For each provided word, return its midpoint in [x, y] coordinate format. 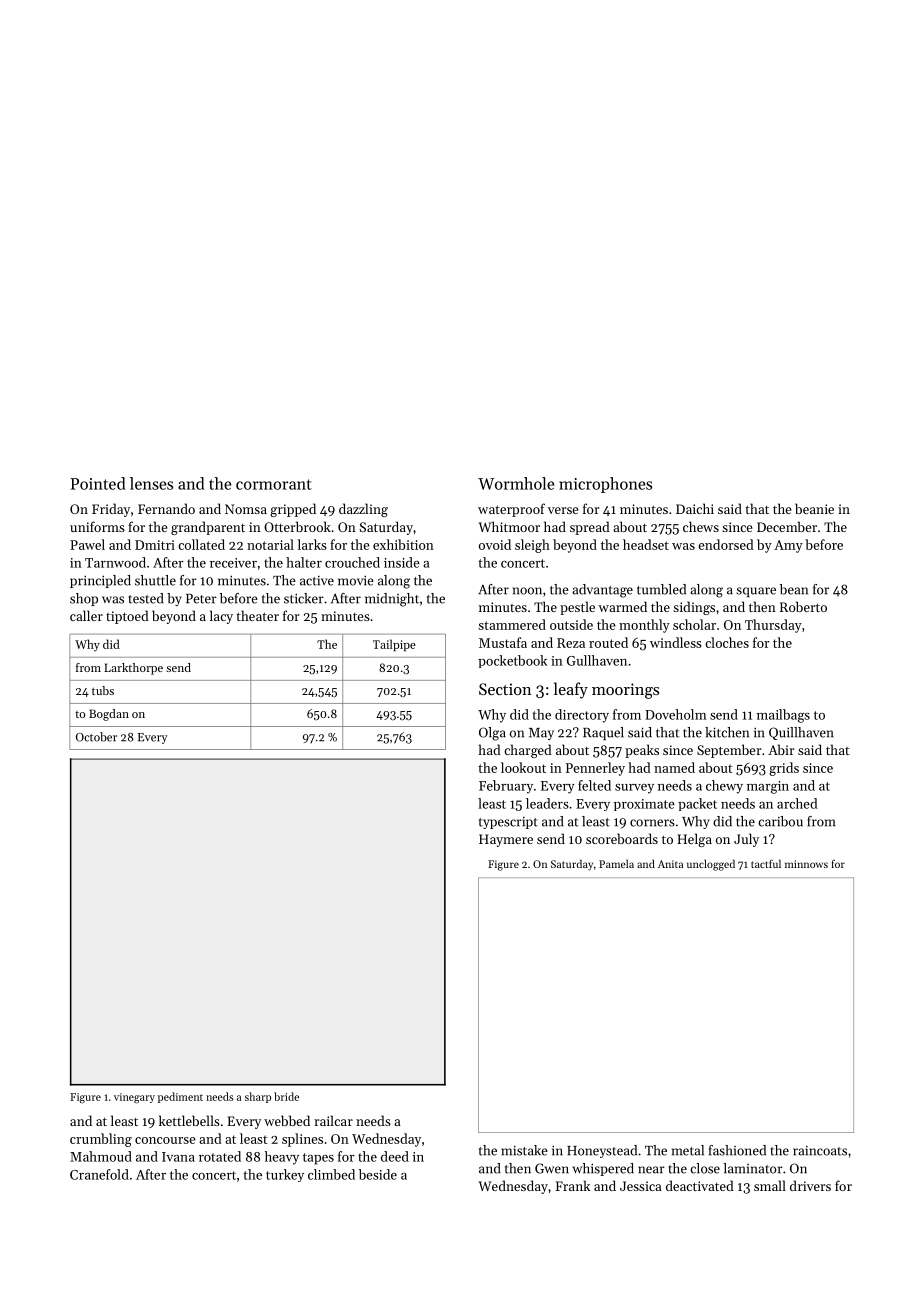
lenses [151, 483]
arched [797, 803]
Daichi [695, 508]
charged [528, 751]
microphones [605, 485]
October [96, 737]
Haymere [506, 840]
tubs [103, 690]
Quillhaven [801, 733]
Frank [572, 1185]
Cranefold [99, 1174]
